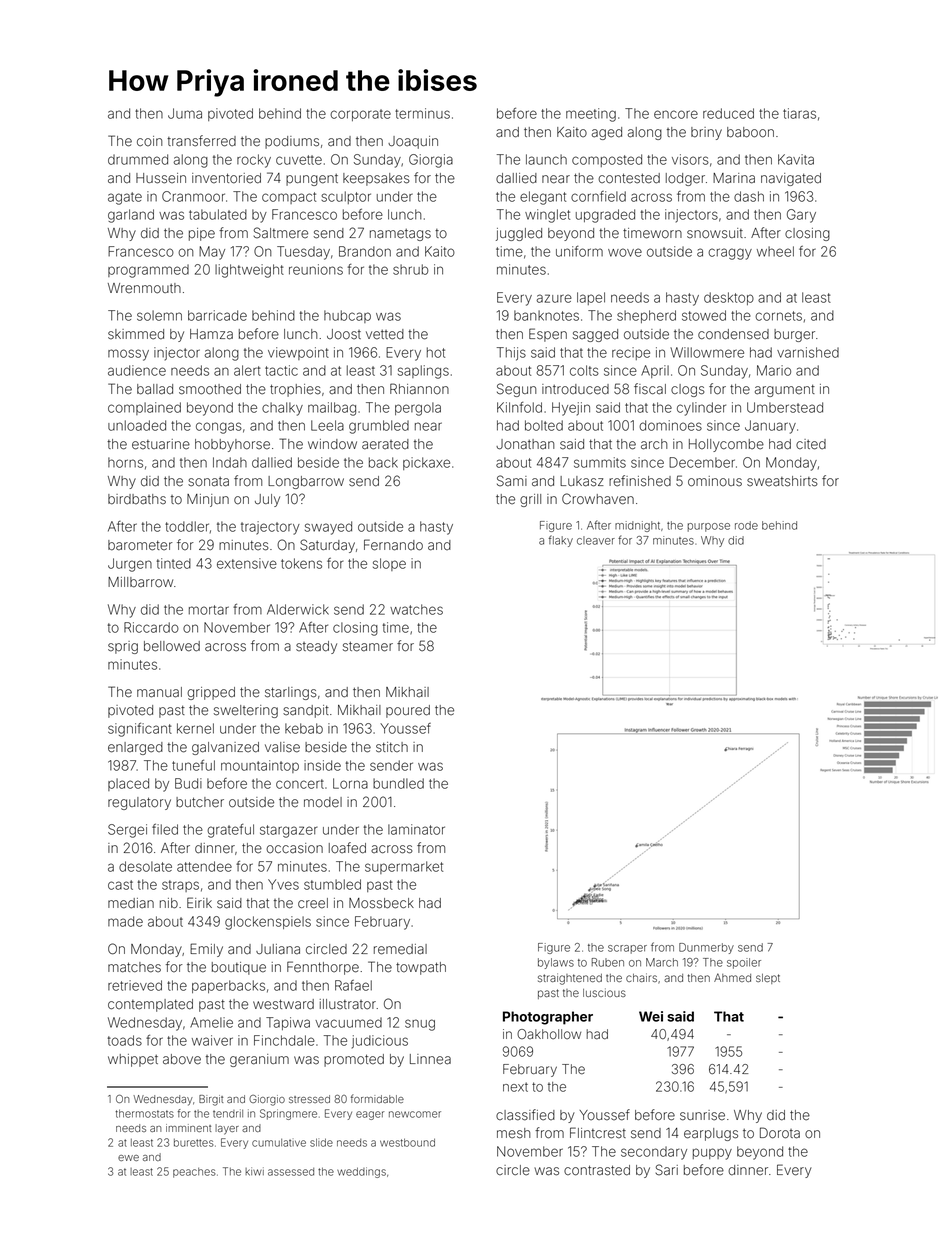 This image has width=952, height=1233. What do you see at coordinates (400, 949) in the image?
I see `remedial` at bounding box center [400, 949].
